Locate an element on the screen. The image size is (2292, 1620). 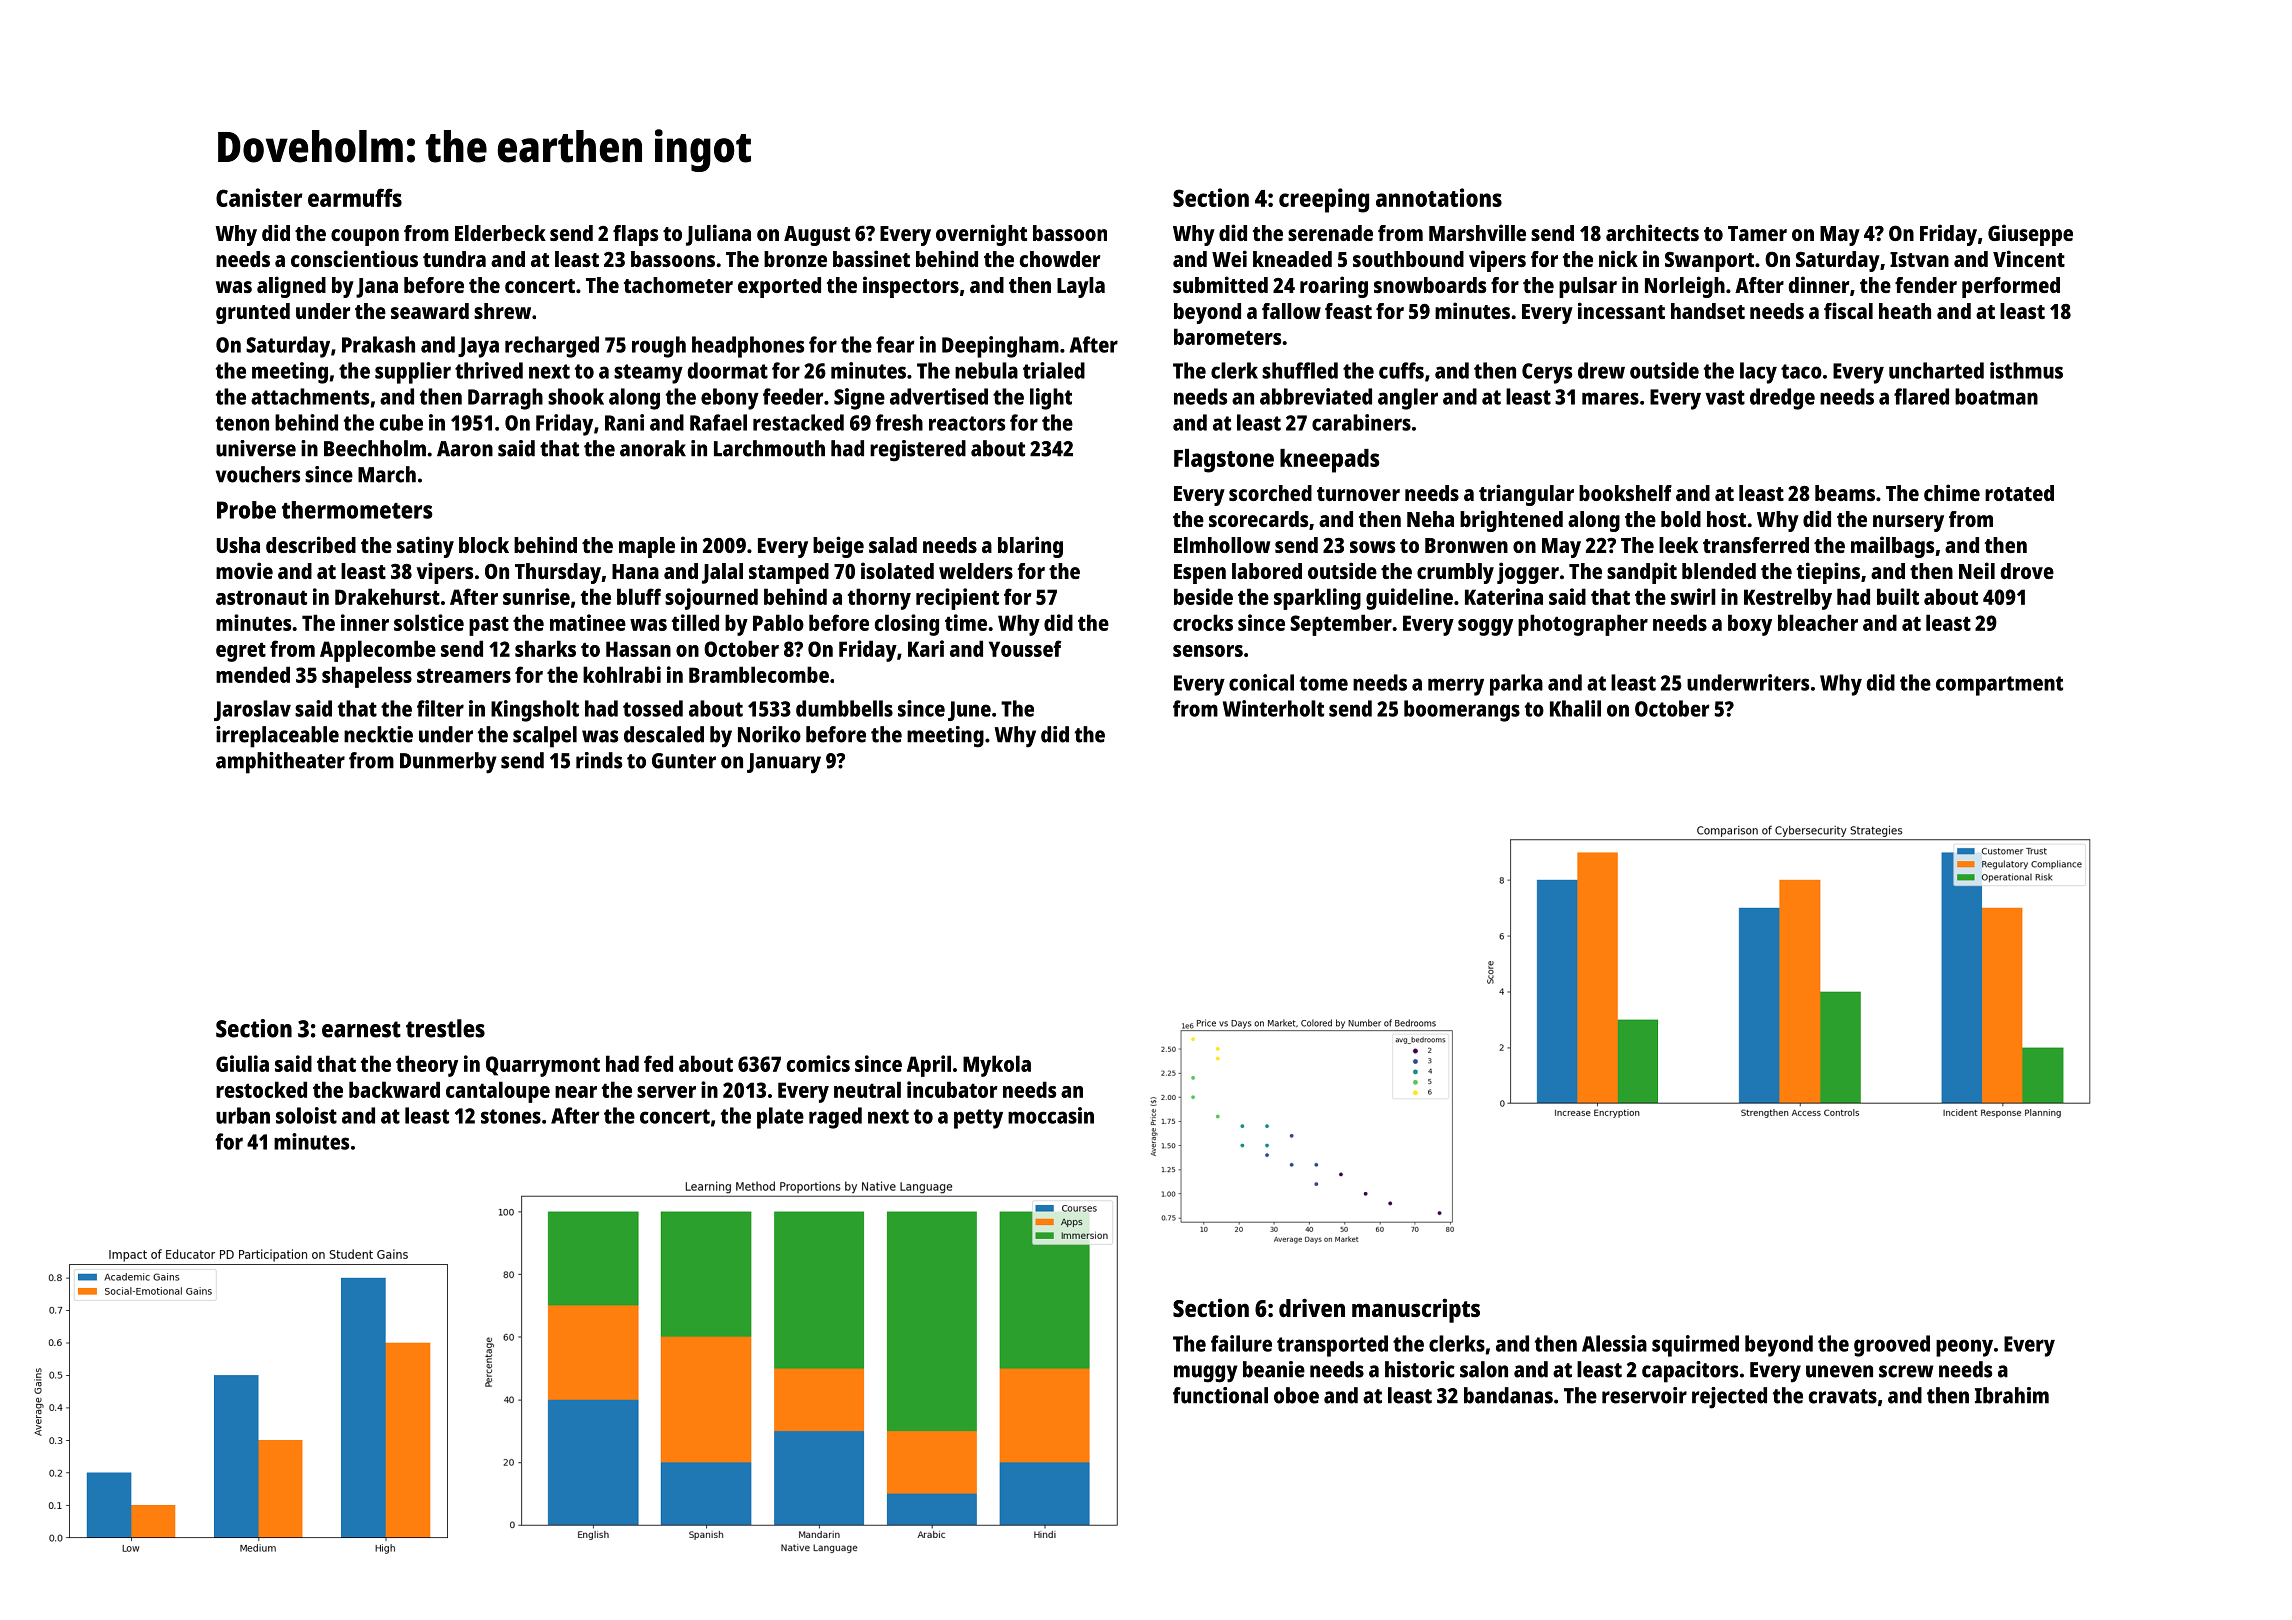
Khalil is located at coordinates (1575, 708).
